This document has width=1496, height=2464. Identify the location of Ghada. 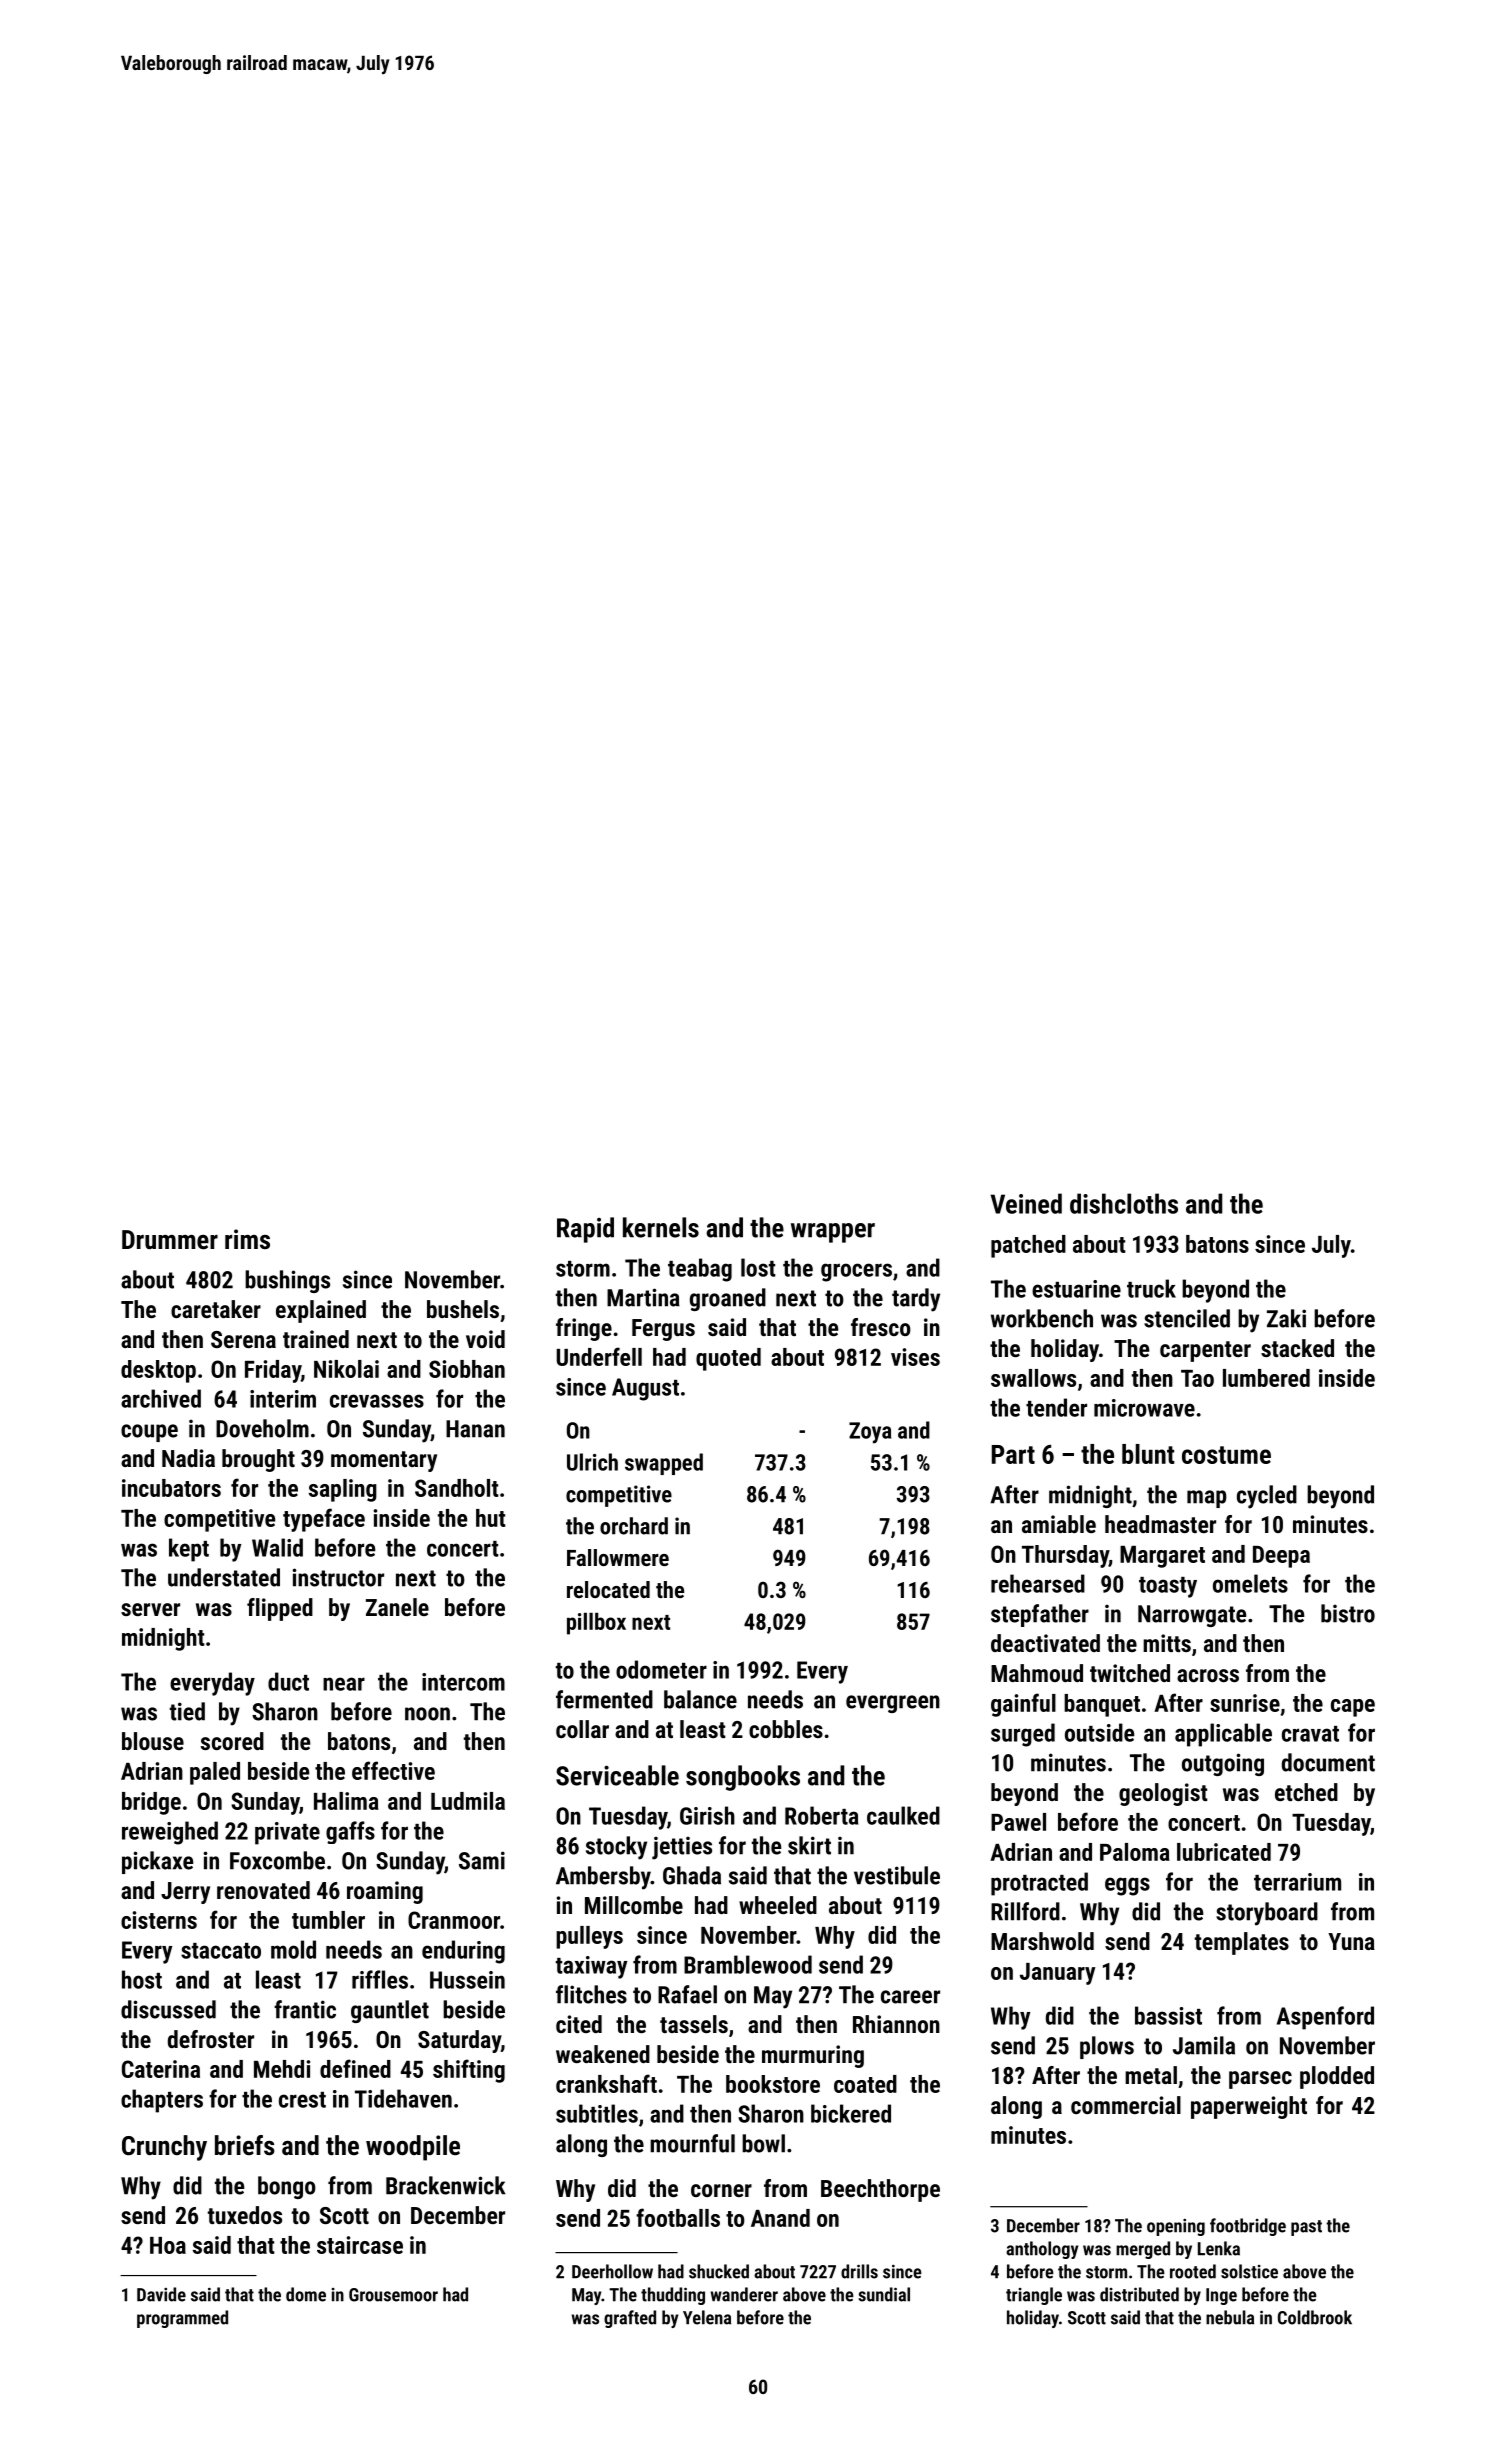
(692, 1875).
